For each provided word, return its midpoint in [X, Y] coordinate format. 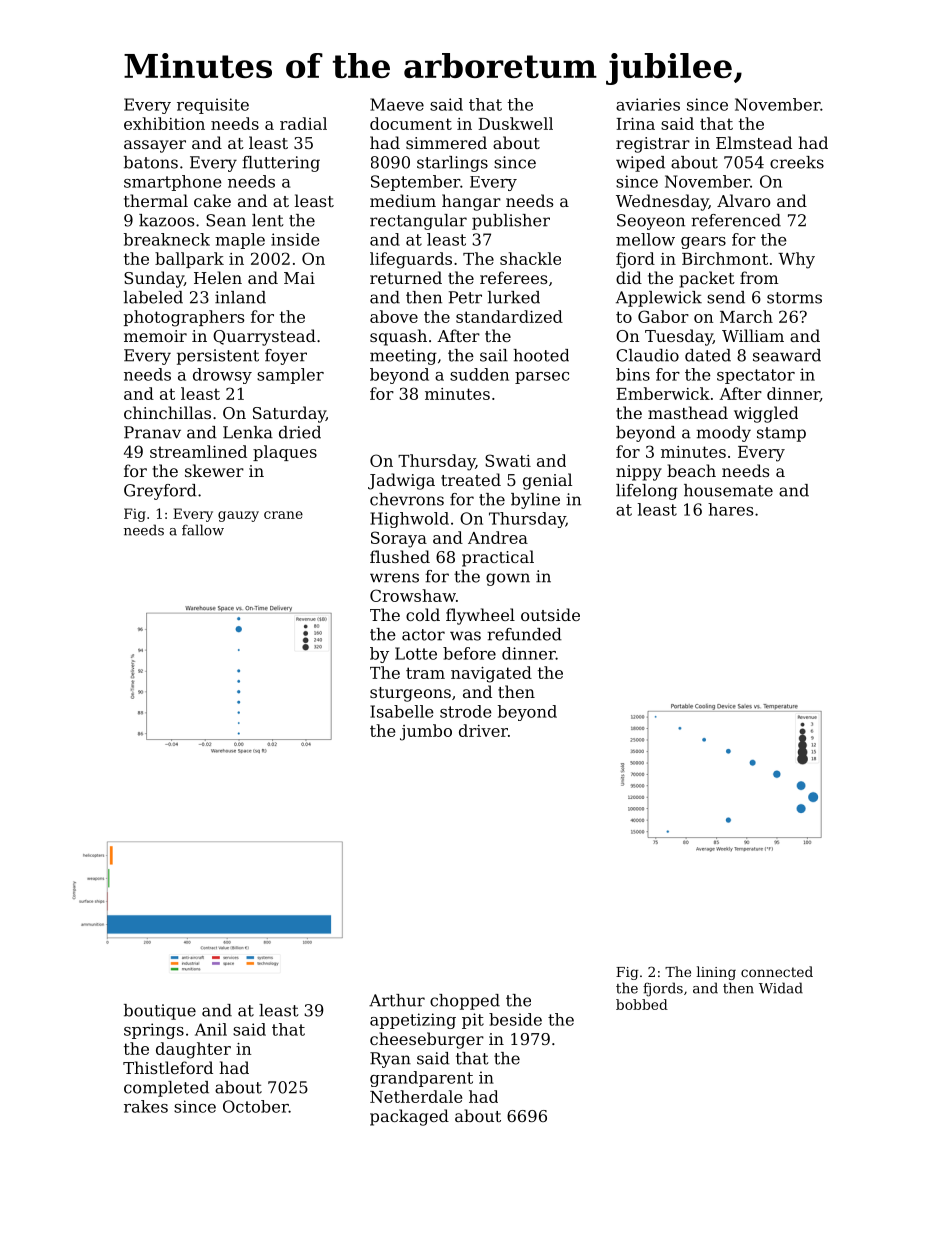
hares [730, 509]
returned [406, 277]
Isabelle [402, 711]
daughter [193, 1050]
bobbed [642, 1004]
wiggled [766, 414]
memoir [155, 336]
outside [550, 614]
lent [268, 220]
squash [398, 337]
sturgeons [410, 694]
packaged [409, 1117]
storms [794, 298]
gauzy [238, 516]
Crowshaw [413, 595]
